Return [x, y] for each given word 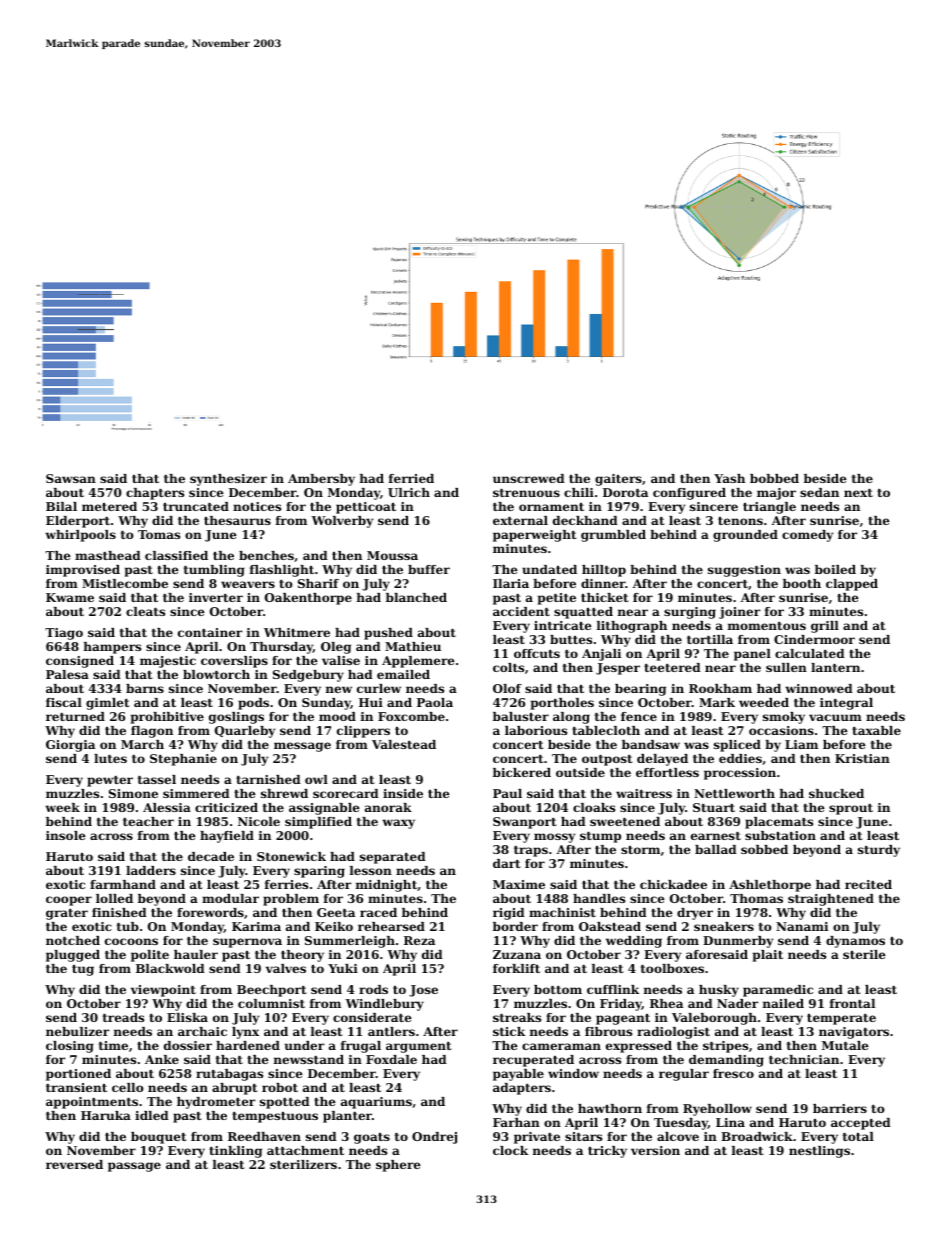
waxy [398, 824]
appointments [92, 1103]
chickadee [673, 884]
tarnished [268, 779]
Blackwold [170, 968]
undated [549, 569]
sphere [398, 1166]
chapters [155, 494]
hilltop [604, 571]
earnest [716, 836]
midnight [386, 886]
